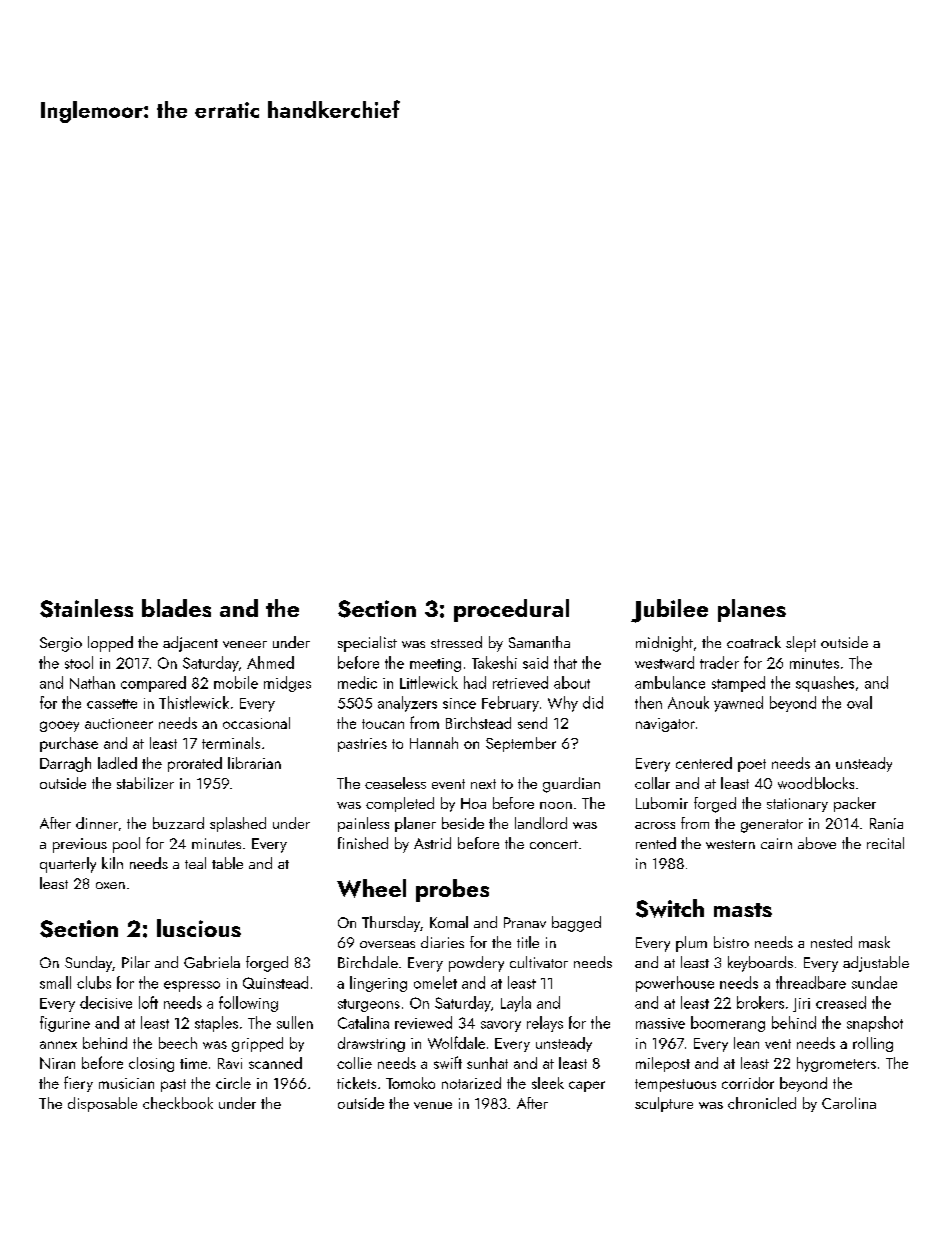 The width and height of the image is (952, 1233). What do you see at coordinates (752, 610) in the image?
I see `planes` at bounding box center [752, 610].
